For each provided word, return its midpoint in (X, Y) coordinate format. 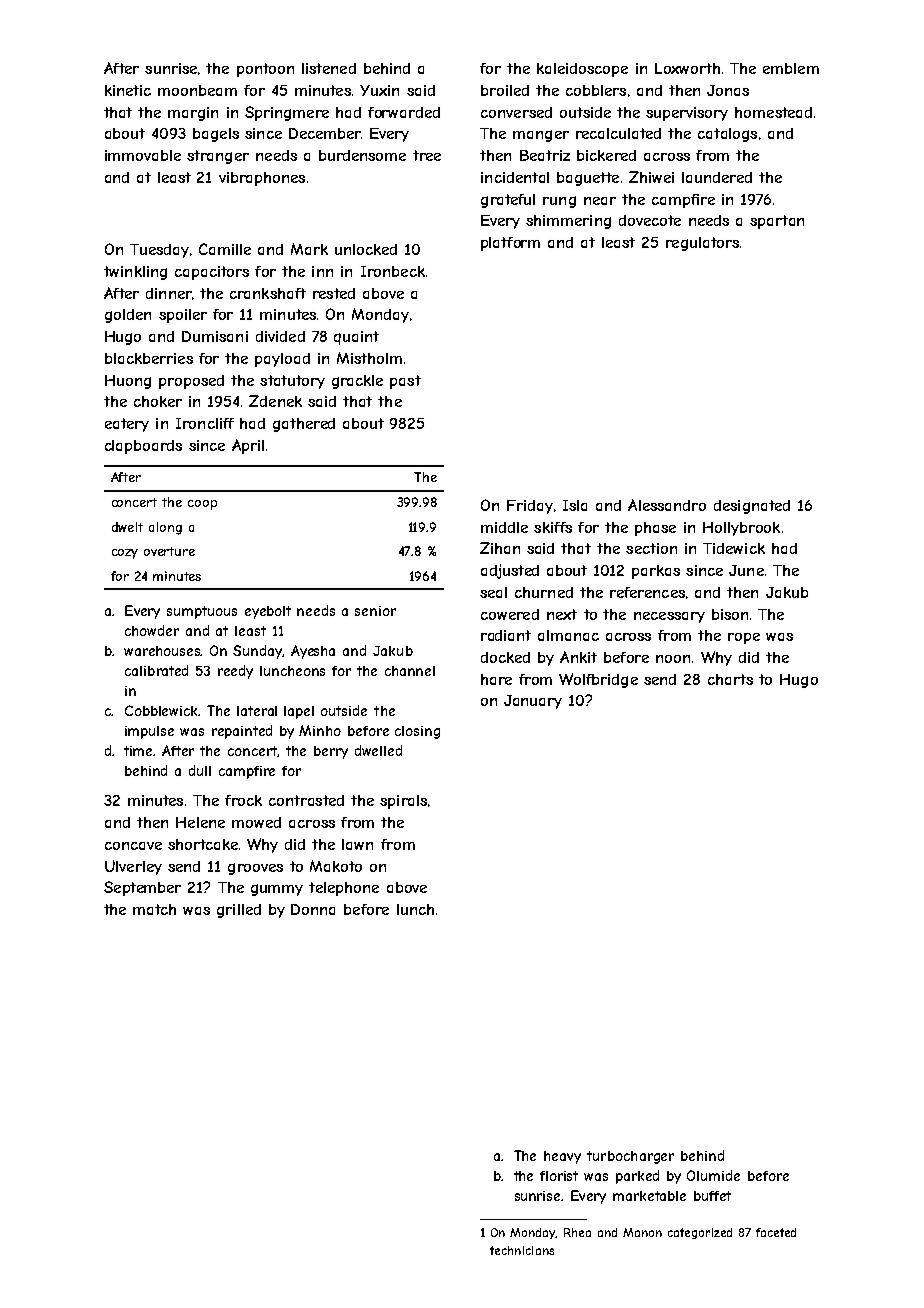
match (154, 909)
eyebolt (268, 612)
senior (375, 611)
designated (752, 507)
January (533, 702)
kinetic (128, 90)
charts (730, 679)
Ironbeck (393, 271)
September (142, 888)
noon (673, 659)
